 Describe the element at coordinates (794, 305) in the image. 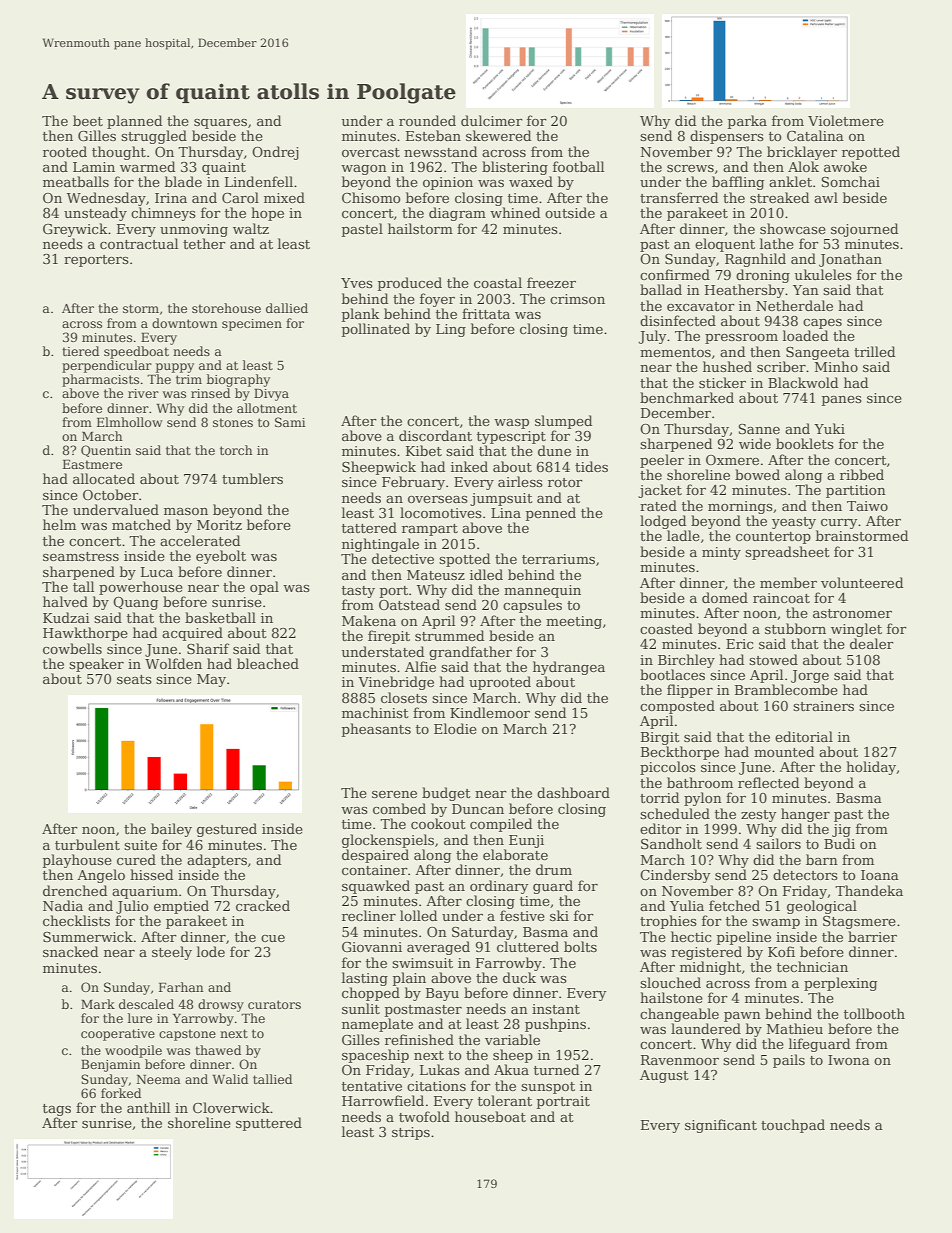

I see `Netherdale` at that location.
